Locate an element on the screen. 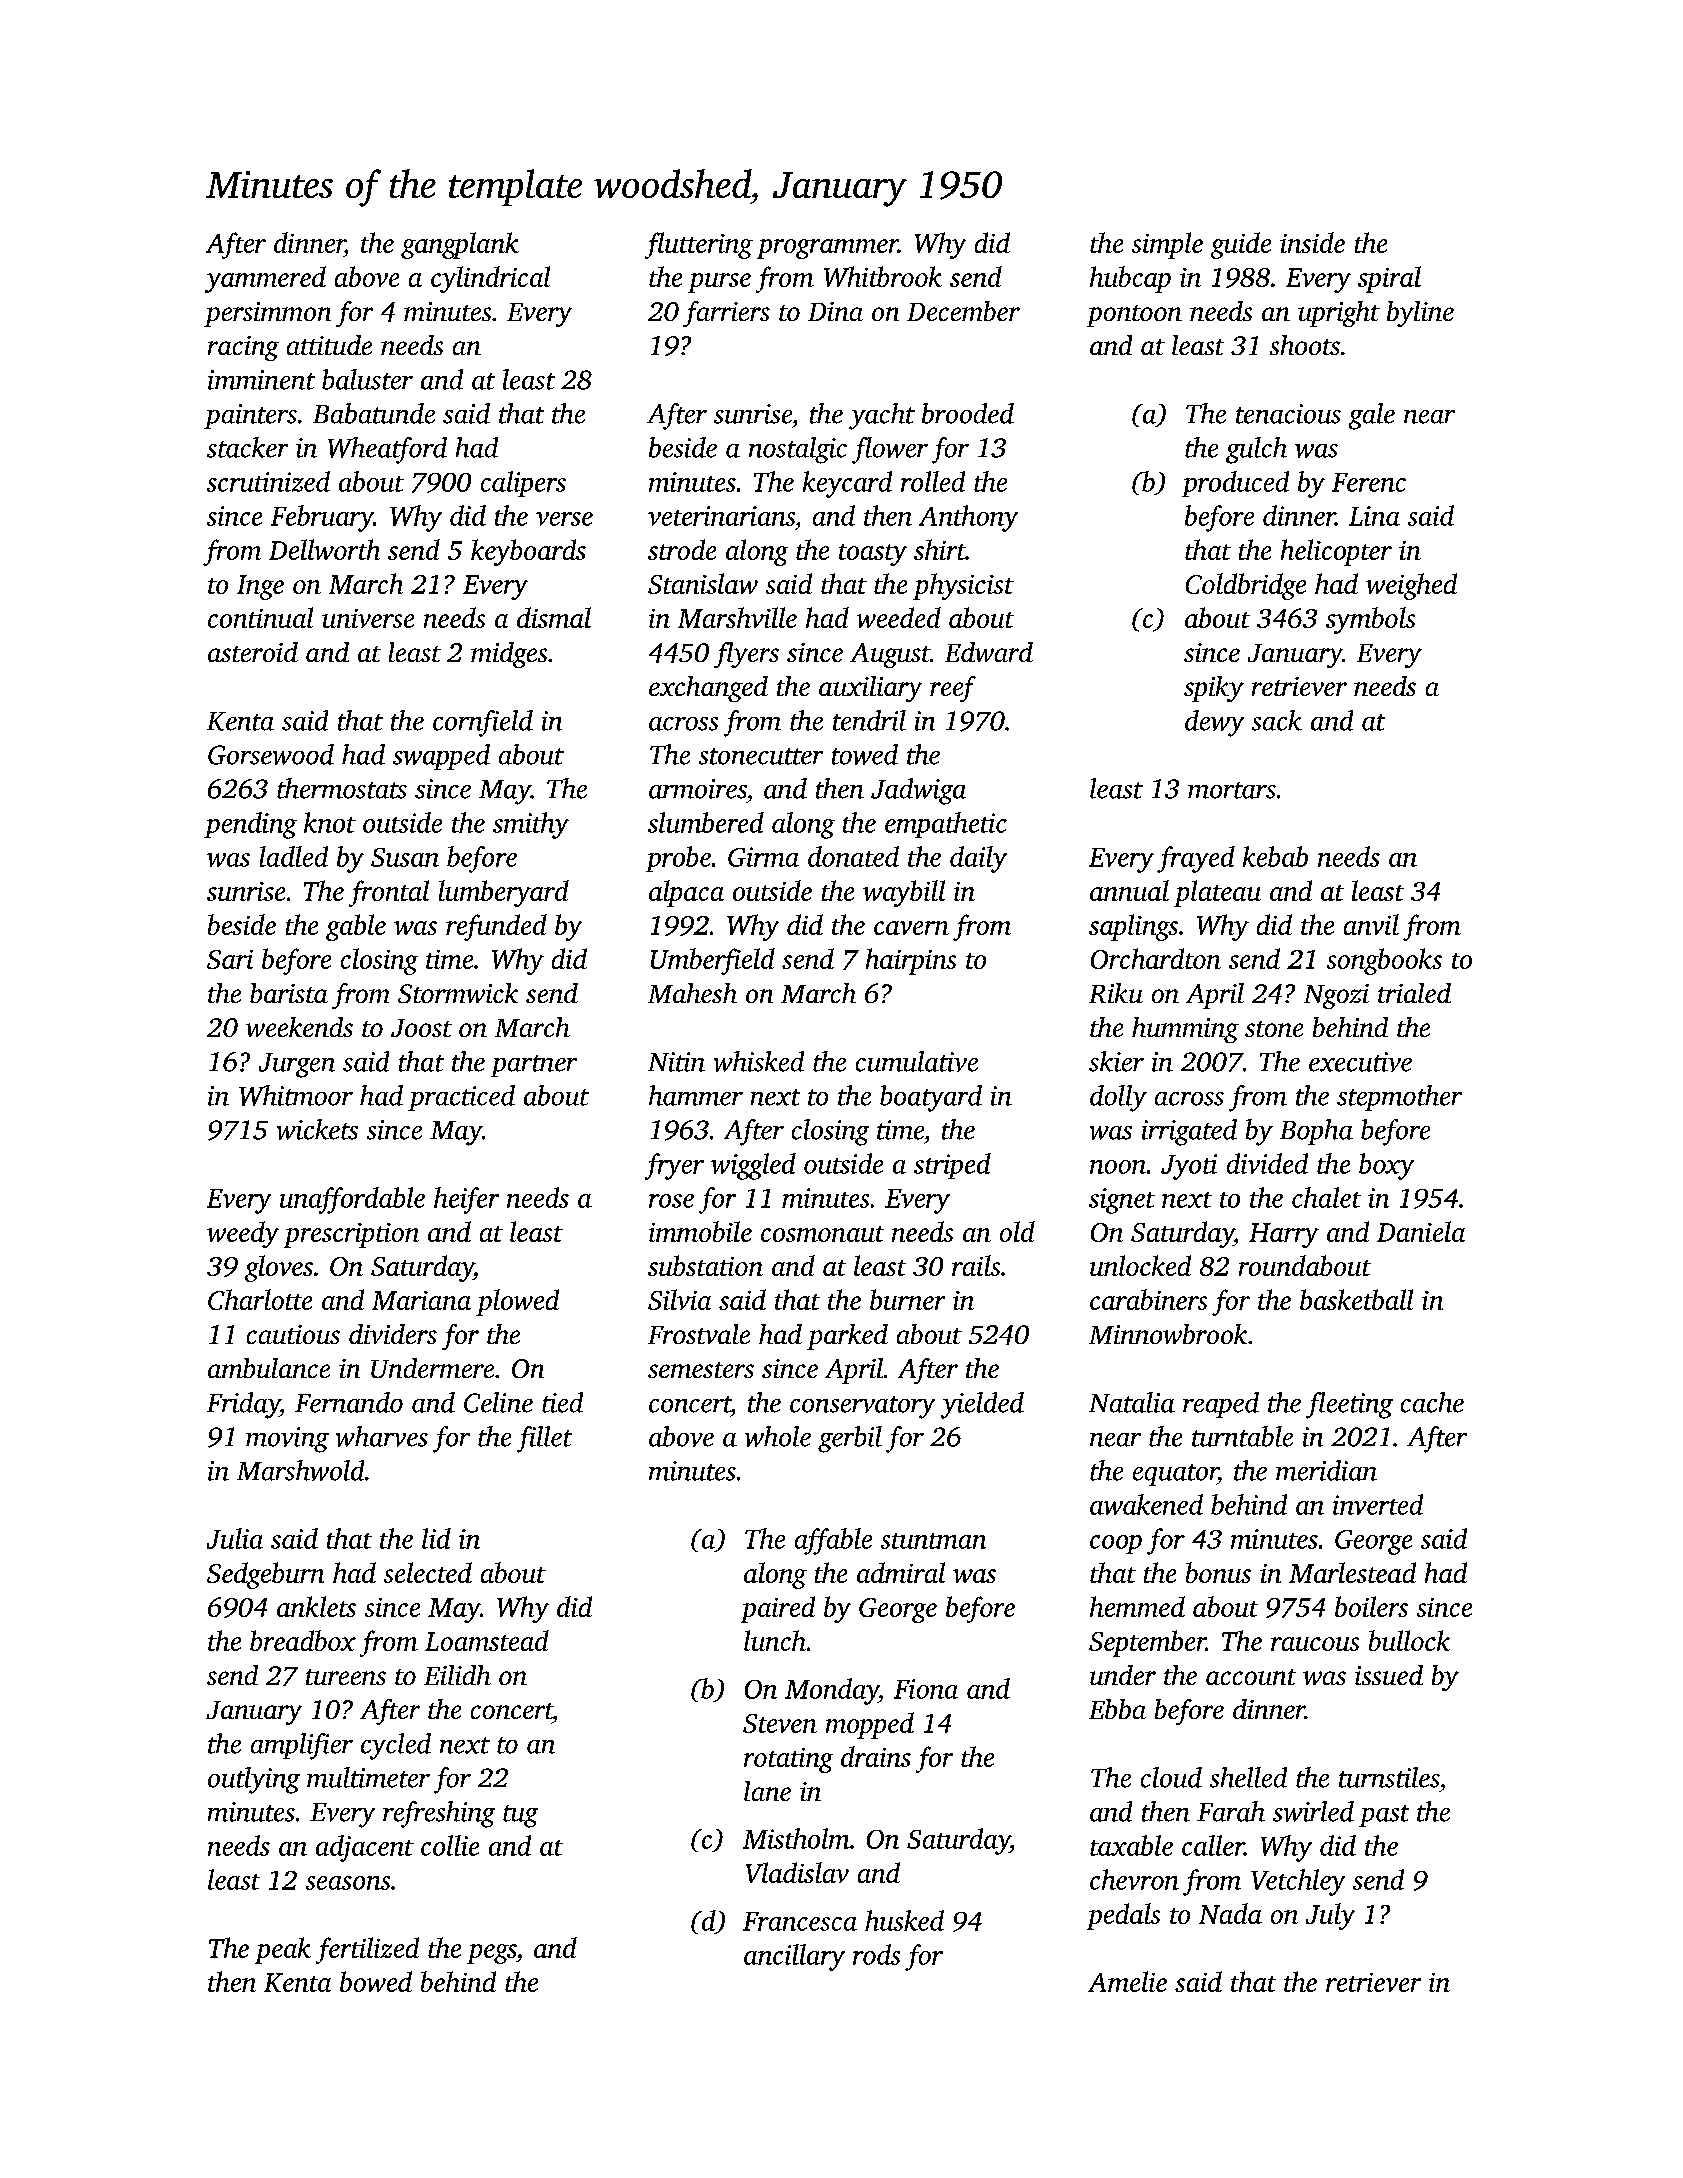  rods is located at coordinates (876, 1954).
